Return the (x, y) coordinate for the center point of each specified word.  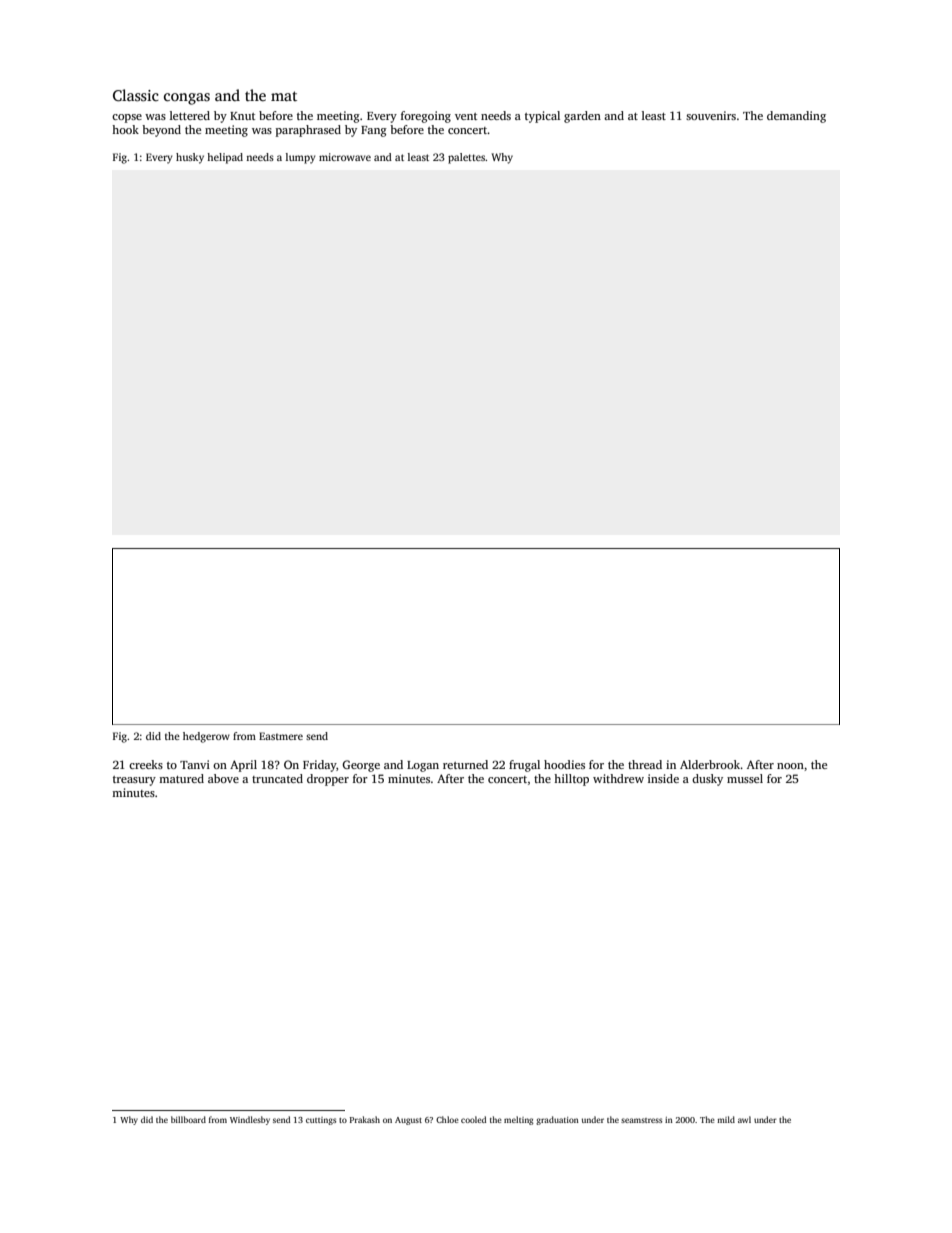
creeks (146, 764)
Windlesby (250, 1120)
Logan (423, 766)
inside (663, 778)
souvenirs (711, 115)
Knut (242, 116)
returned (465, 764)
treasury (134, 781)
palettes (466, 158)
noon (790, 766)
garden (582, 117)
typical (542, 117)
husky (190, 158)
